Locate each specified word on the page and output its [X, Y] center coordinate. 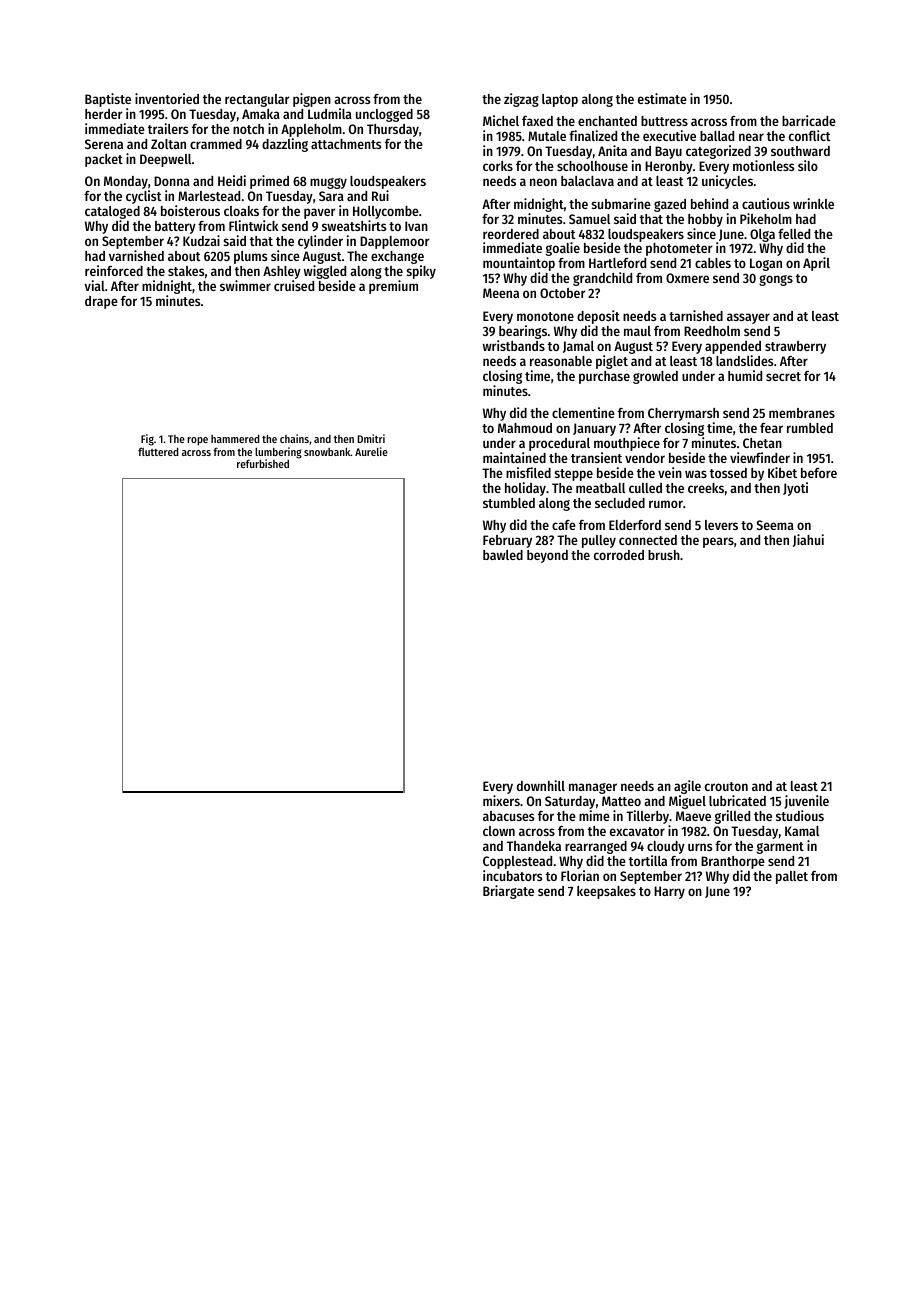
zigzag [521, 100]
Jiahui [808, 540]
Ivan [416, 226]
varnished [136, 255]
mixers [501, 800]
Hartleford [617, 263]
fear [771, 428]
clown [499, 831]
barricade [809, 120]
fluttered [158, 451]
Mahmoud [525, 428]
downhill [541, 785]
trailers [168, 128]
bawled [503, 555]
